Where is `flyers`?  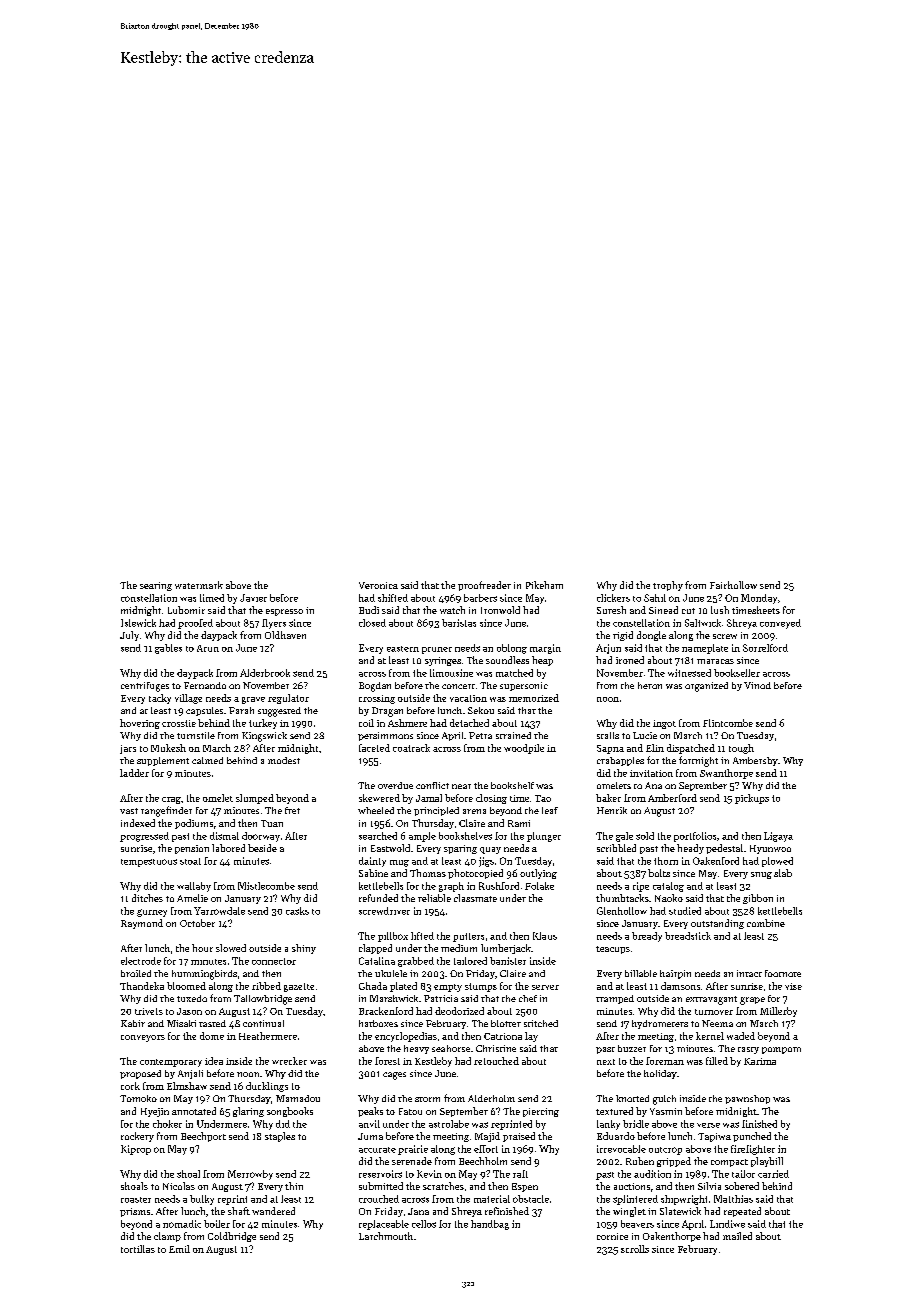 flyers is located at coordinates (274, 624).
